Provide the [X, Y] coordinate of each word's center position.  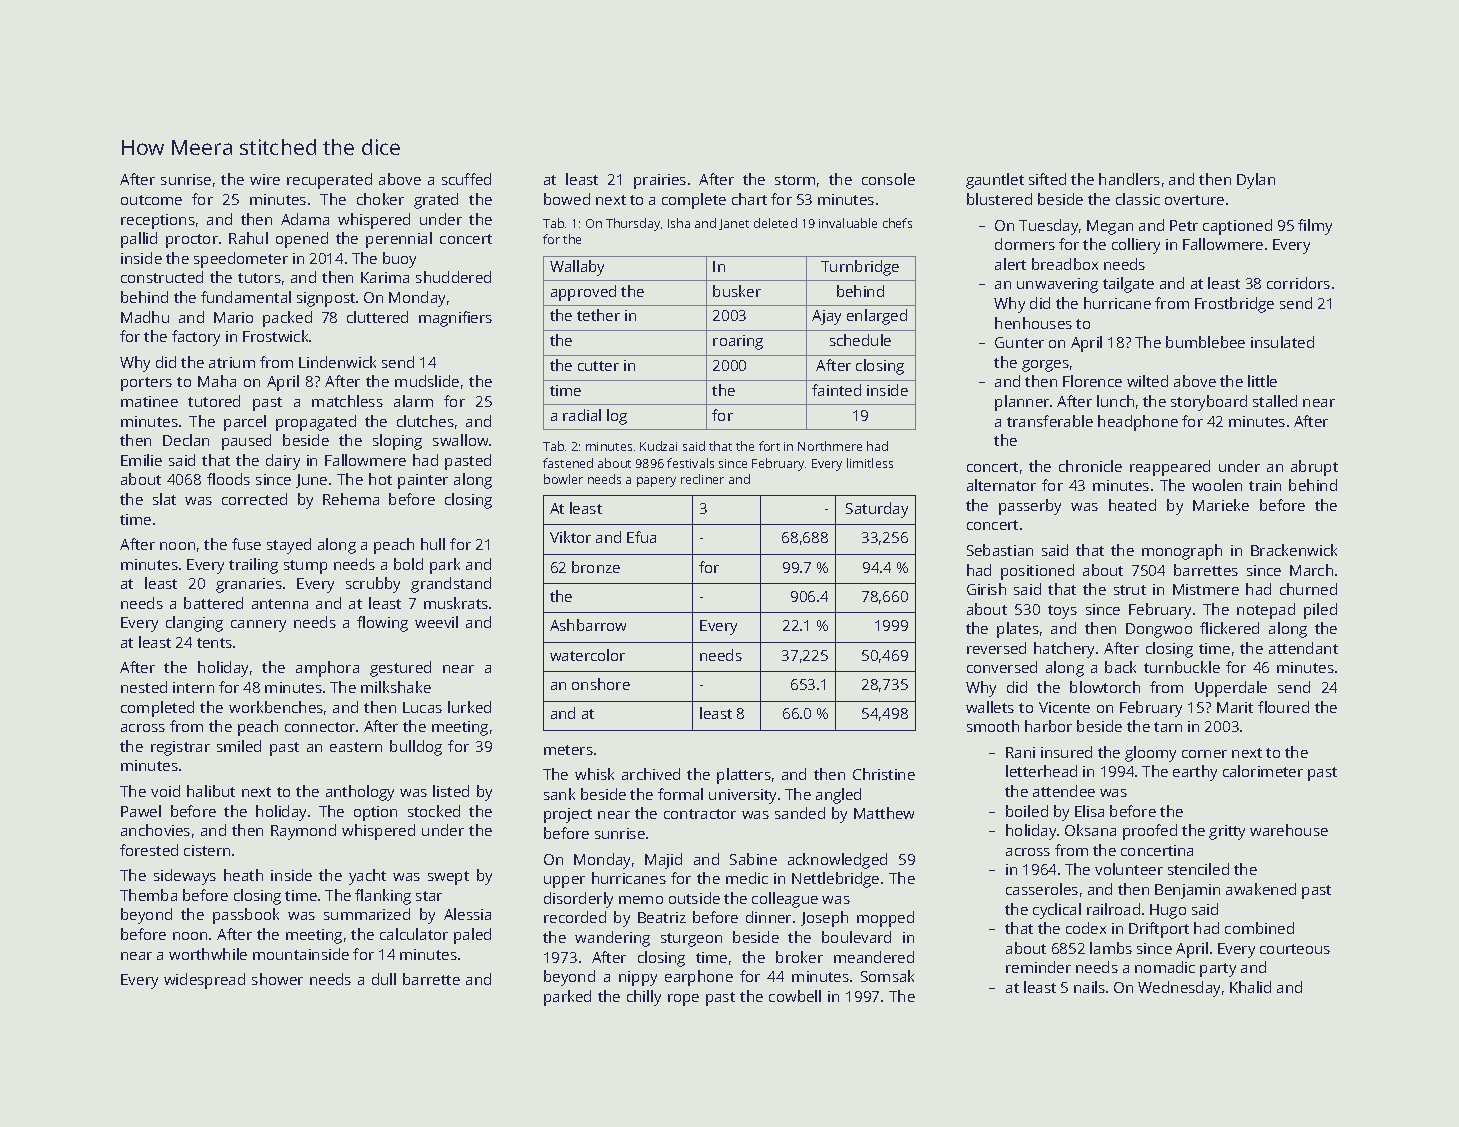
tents [214, 643]
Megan [1110, 227]
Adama [305, 219]
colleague [785, 900]
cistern [207, 850]
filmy [1315, 227]
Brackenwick [1294, 550]
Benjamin [1187, 891]
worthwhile [208, 954]
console [888, 179]
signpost [326, 299]
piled [1320, 611]
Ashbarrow [588, 625]
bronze [596, 567]
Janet [734, 224]
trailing [253, 566]
